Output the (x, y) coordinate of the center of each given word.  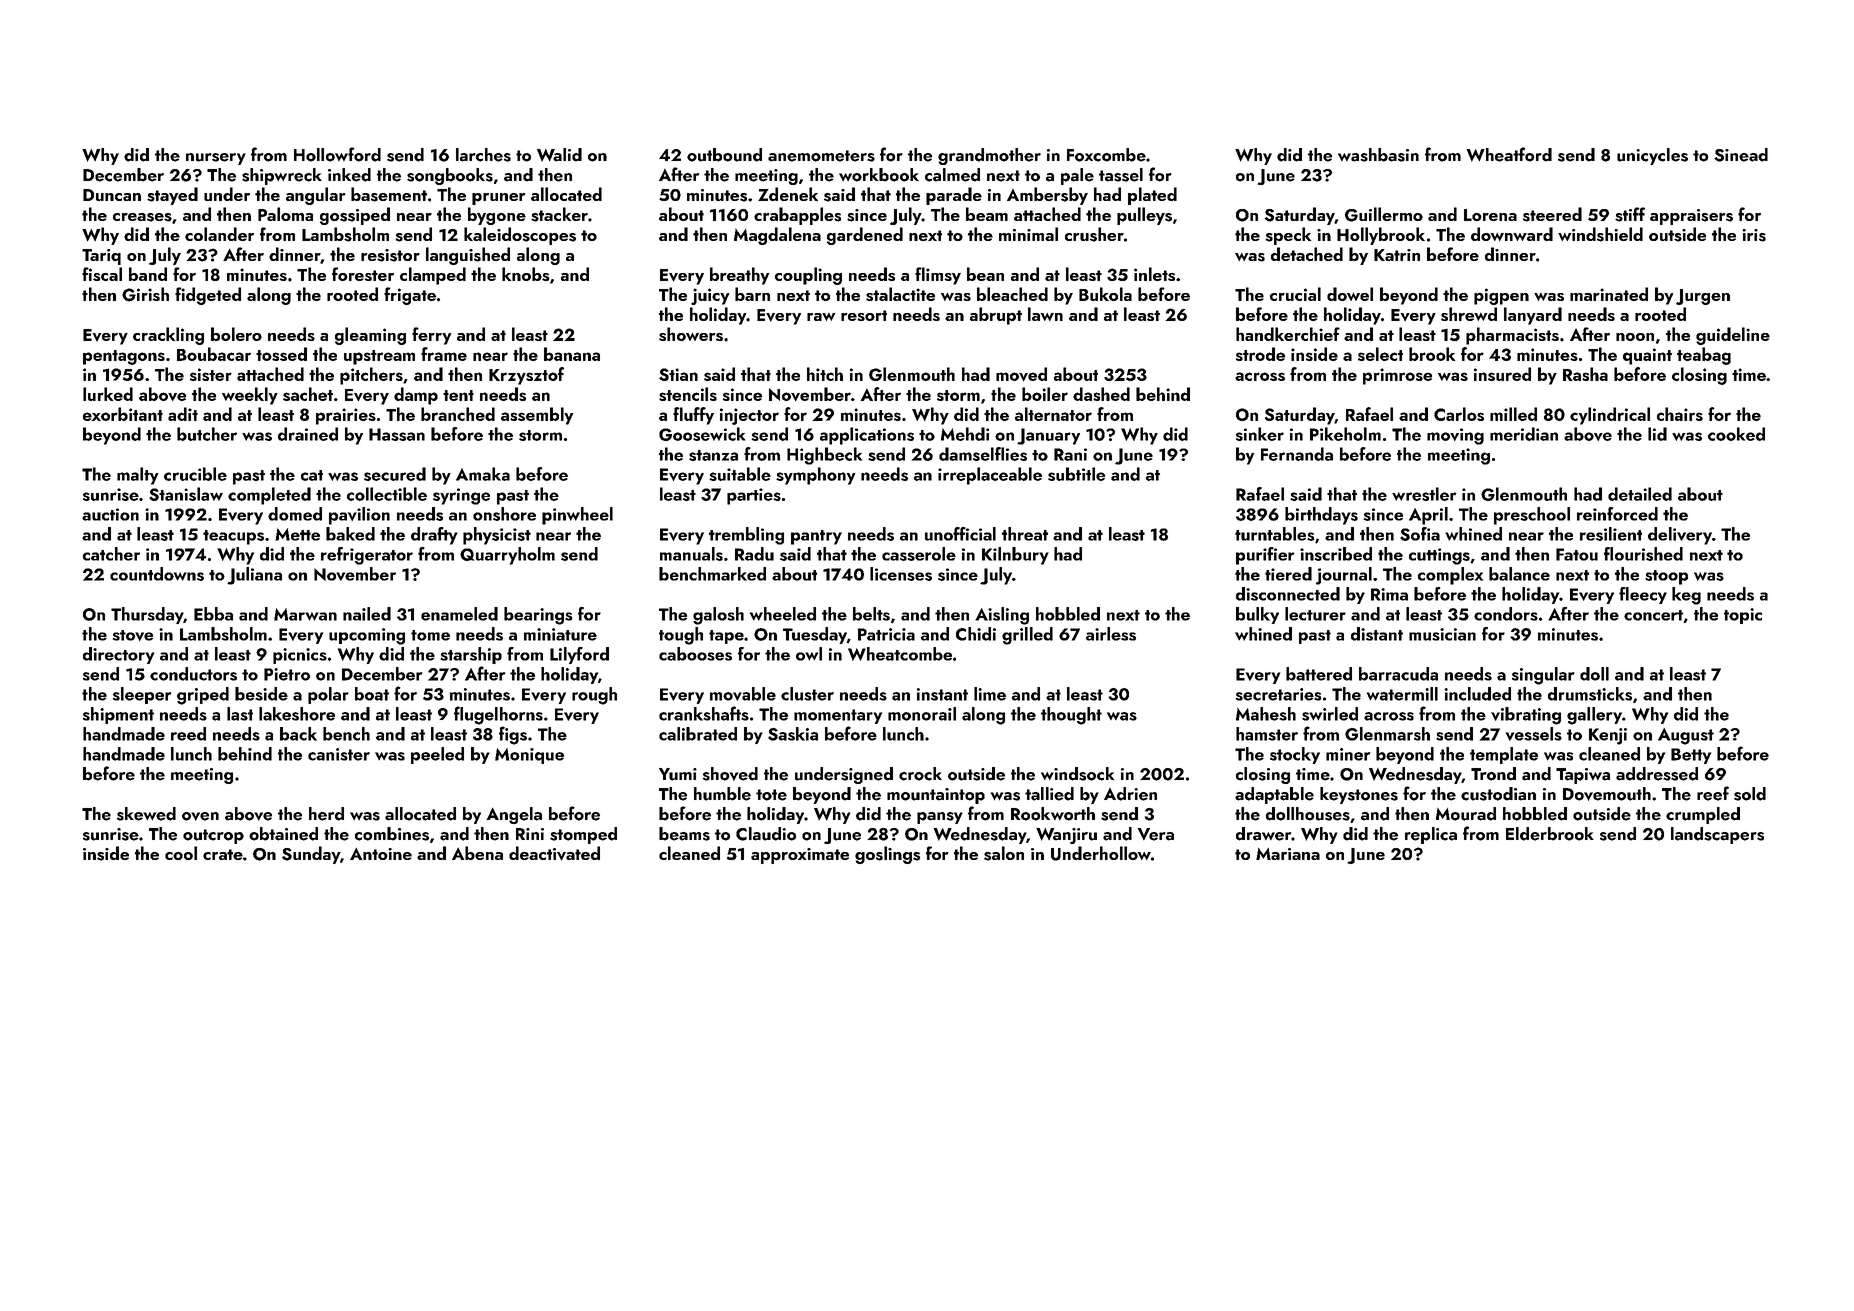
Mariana (1288, 854)
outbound (724, 155)
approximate (800, 856)
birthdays (1321, 516)
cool (181, 853)
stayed (172, 196)
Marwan (305, 614)
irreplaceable (990, 476)
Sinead (1741, 155)
